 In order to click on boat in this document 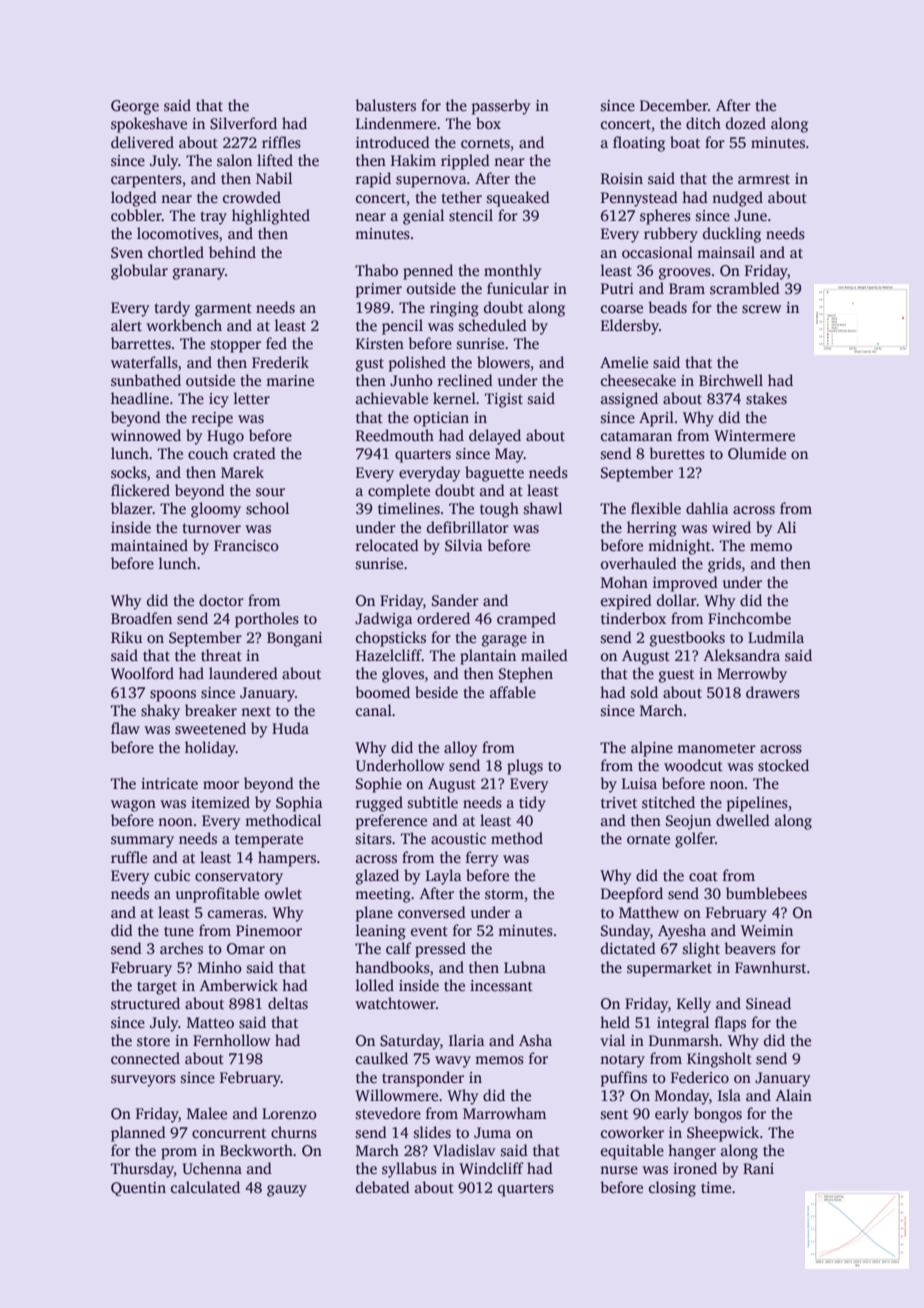, I will do `click(685, 142)`.
